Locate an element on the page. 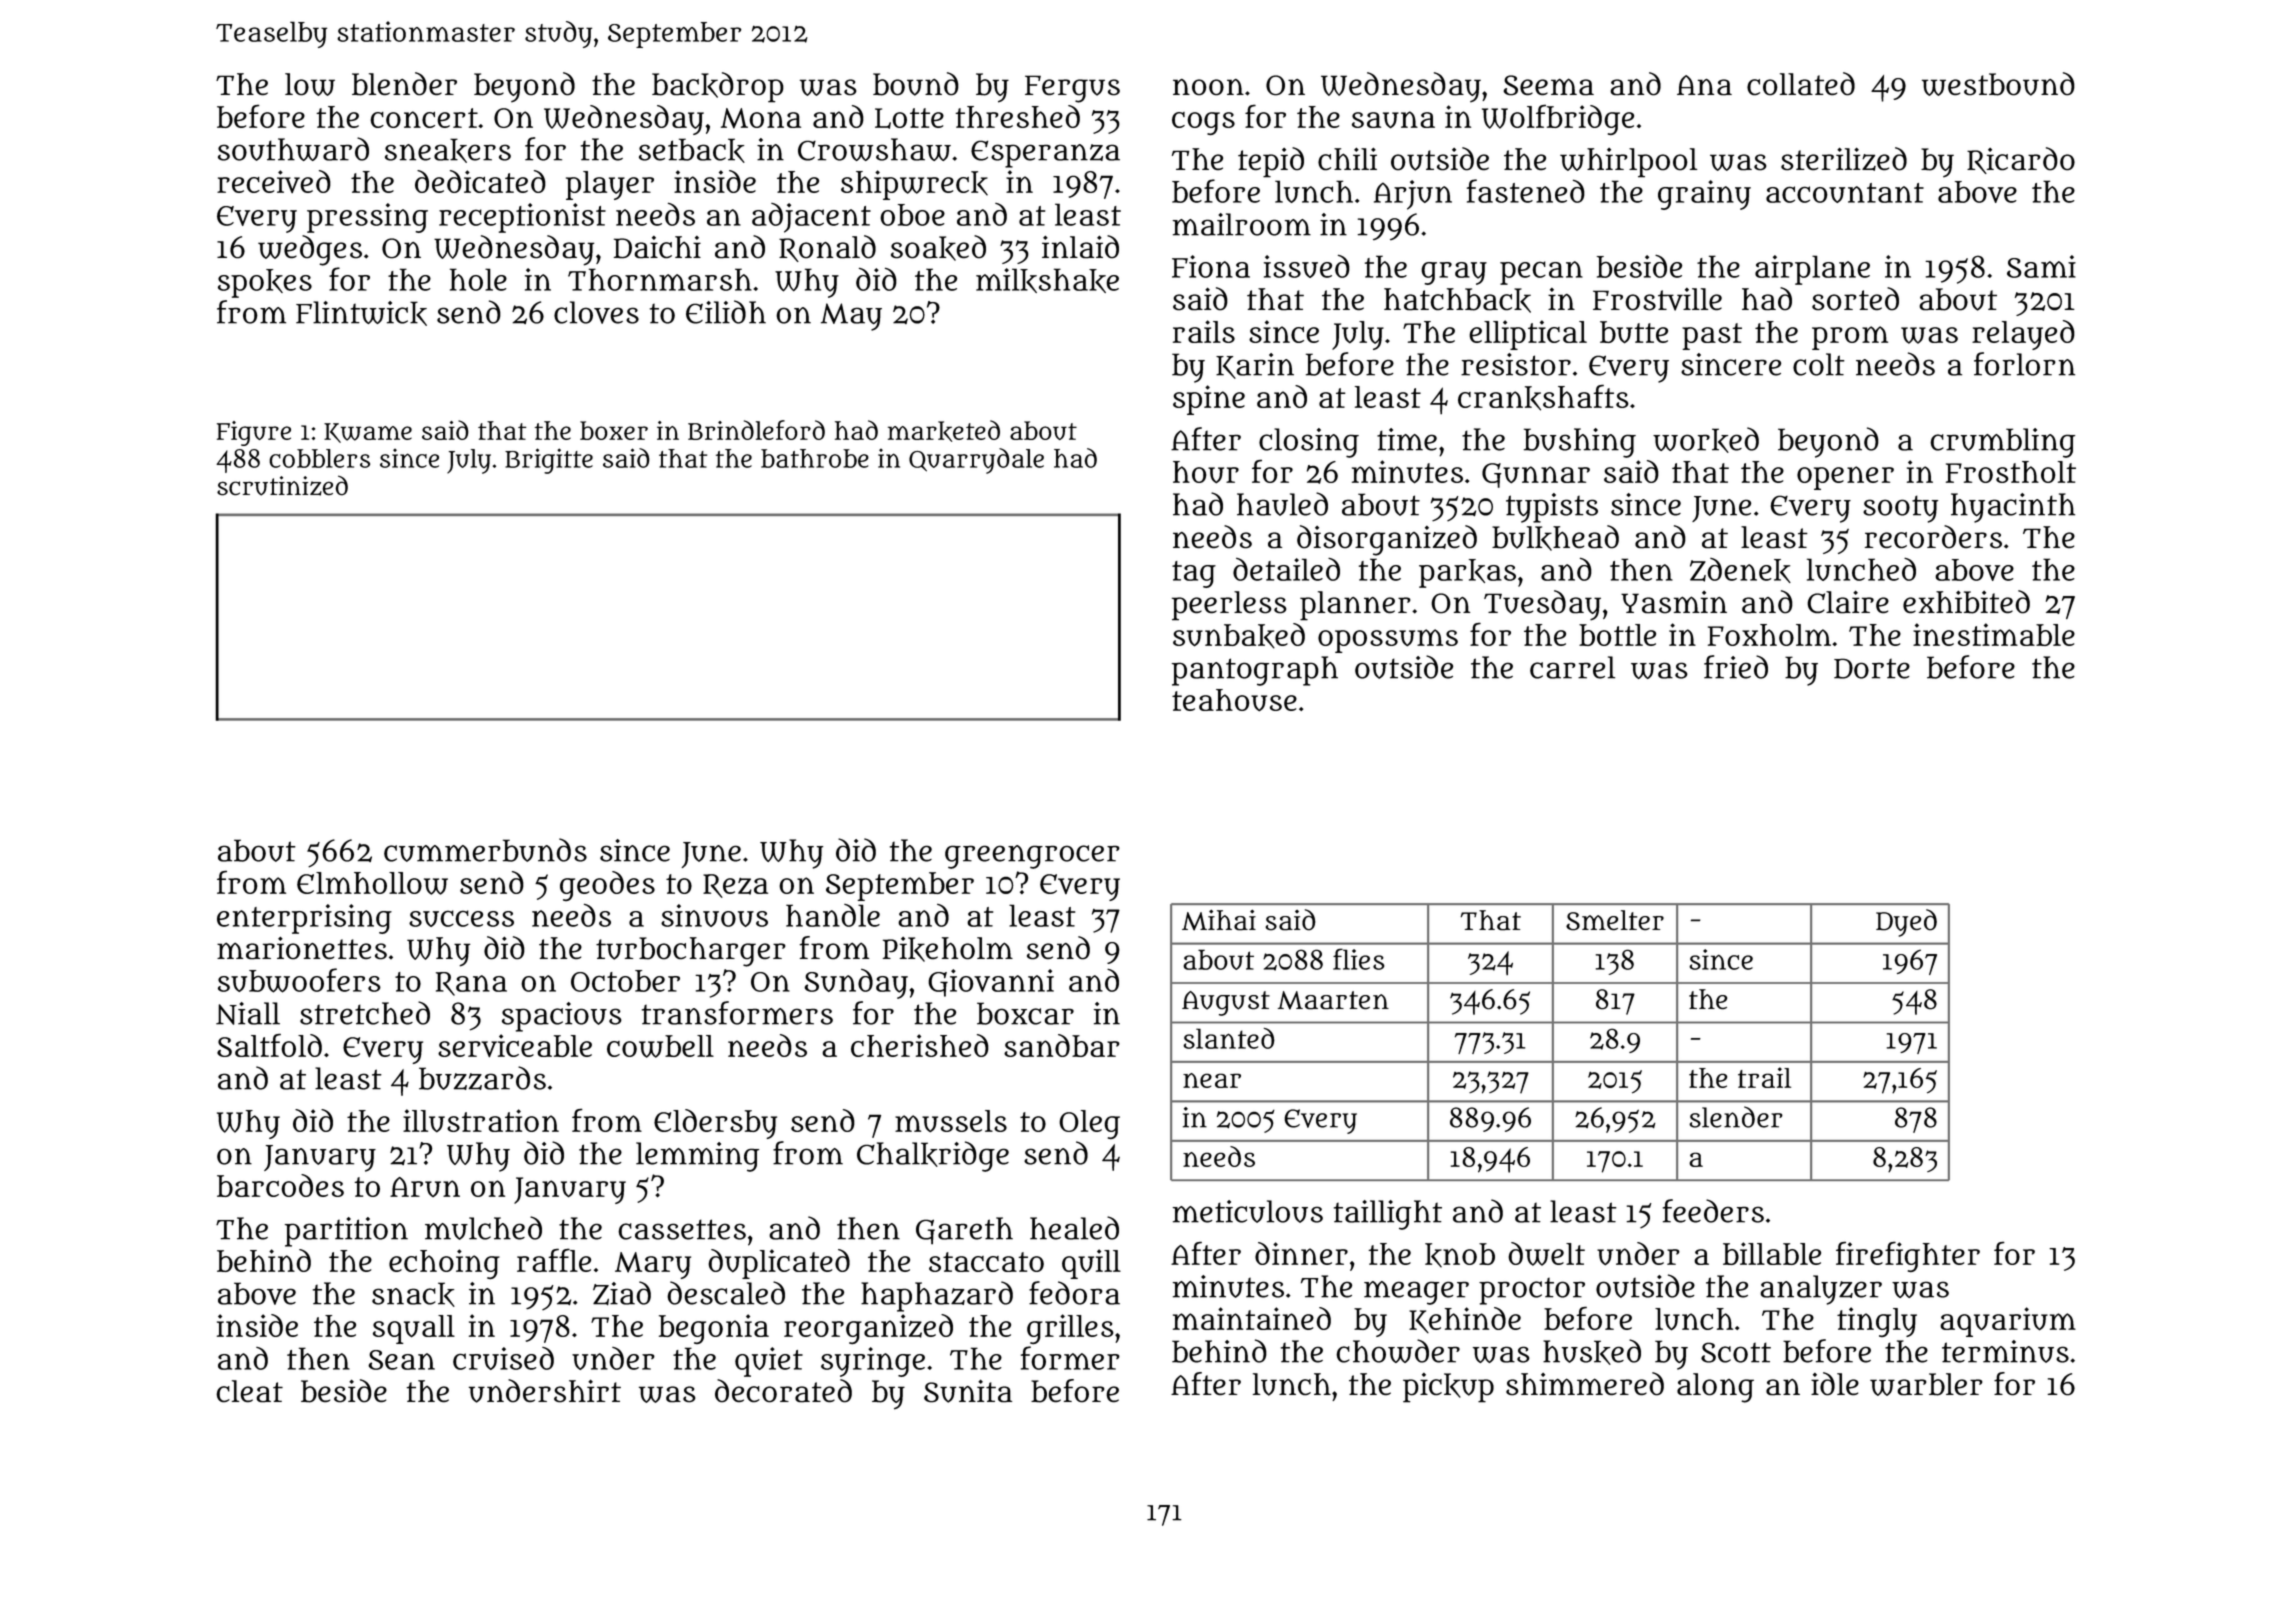  trail is located at coordinates (1764, 1077).
